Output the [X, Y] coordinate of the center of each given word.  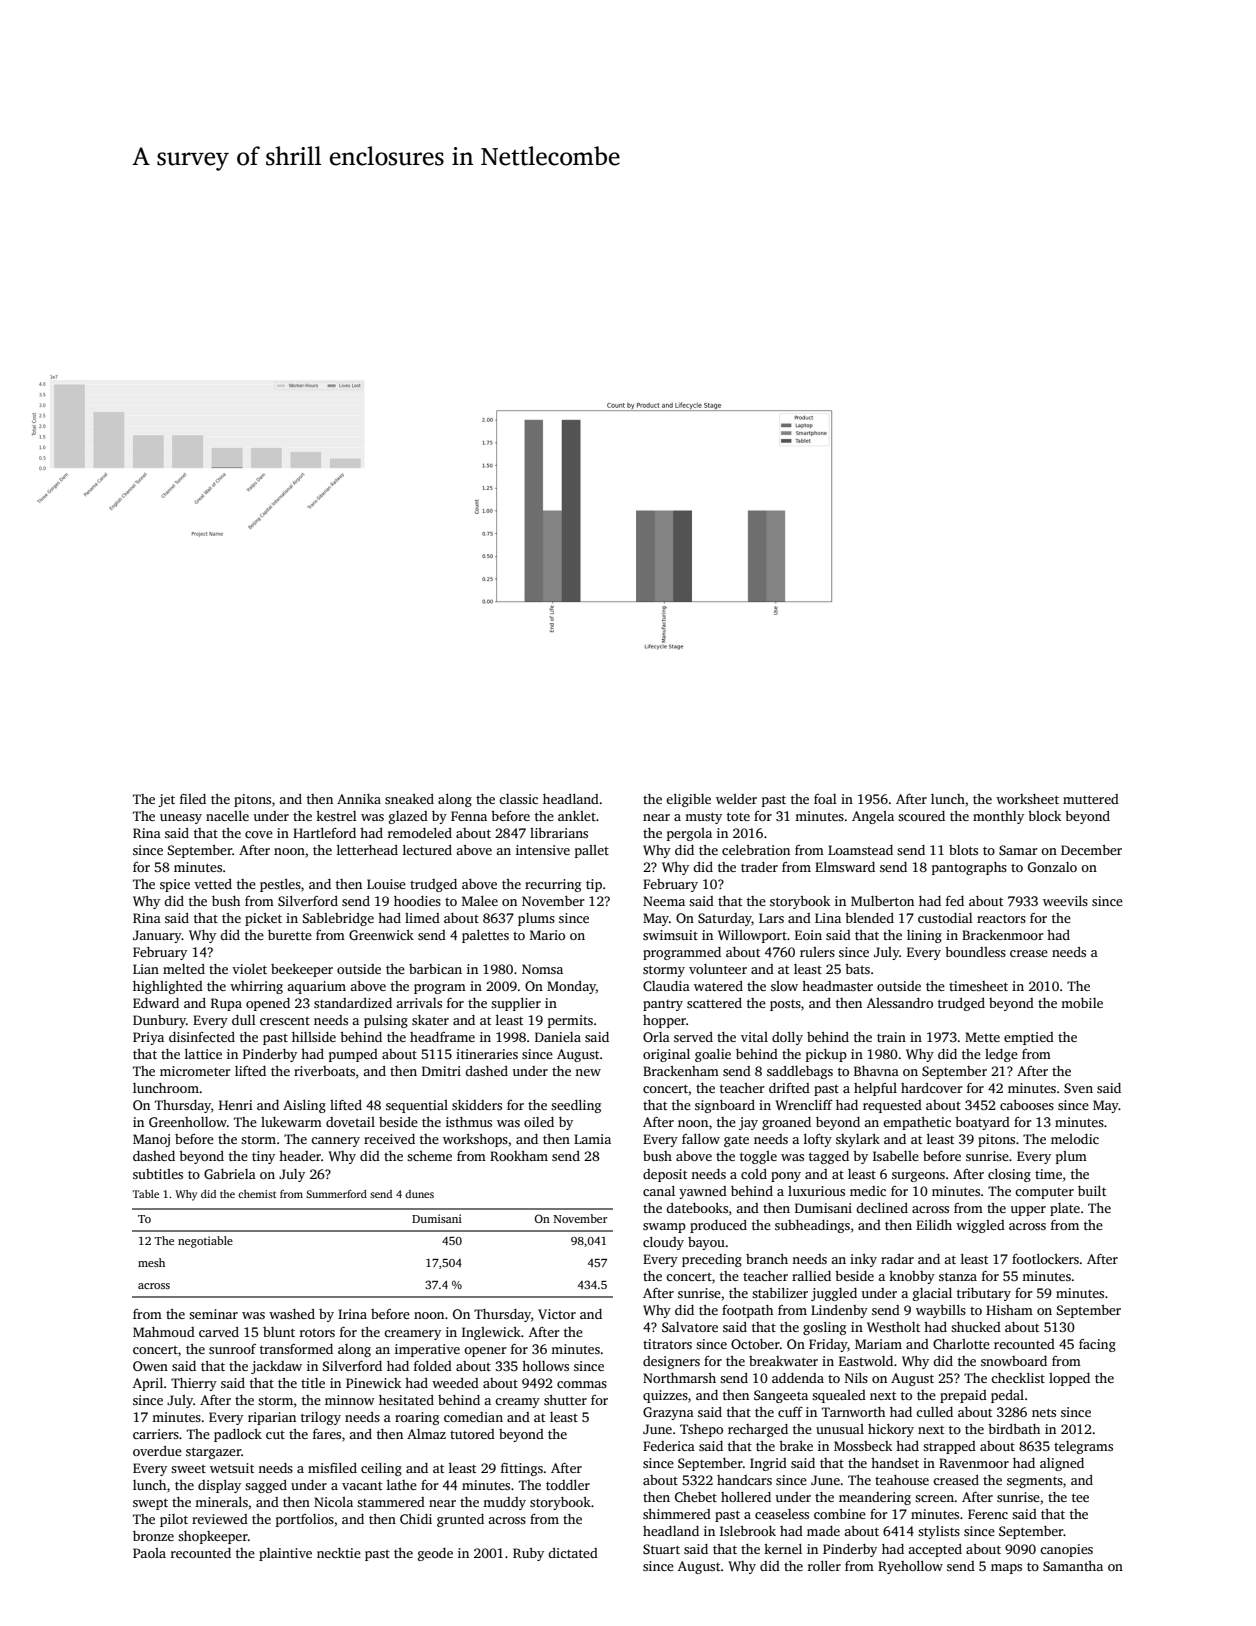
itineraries [487, 1054]
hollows [545, 1366]
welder [736, 799]
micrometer [195, 1071]
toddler [568, 1485]
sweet [188, 1469]
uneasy [181, 819]
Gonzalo [1052, 867]
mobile [1082, 1003]
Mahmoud [164, 1332]
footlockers [1045, 1259]
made [823, 1531]
